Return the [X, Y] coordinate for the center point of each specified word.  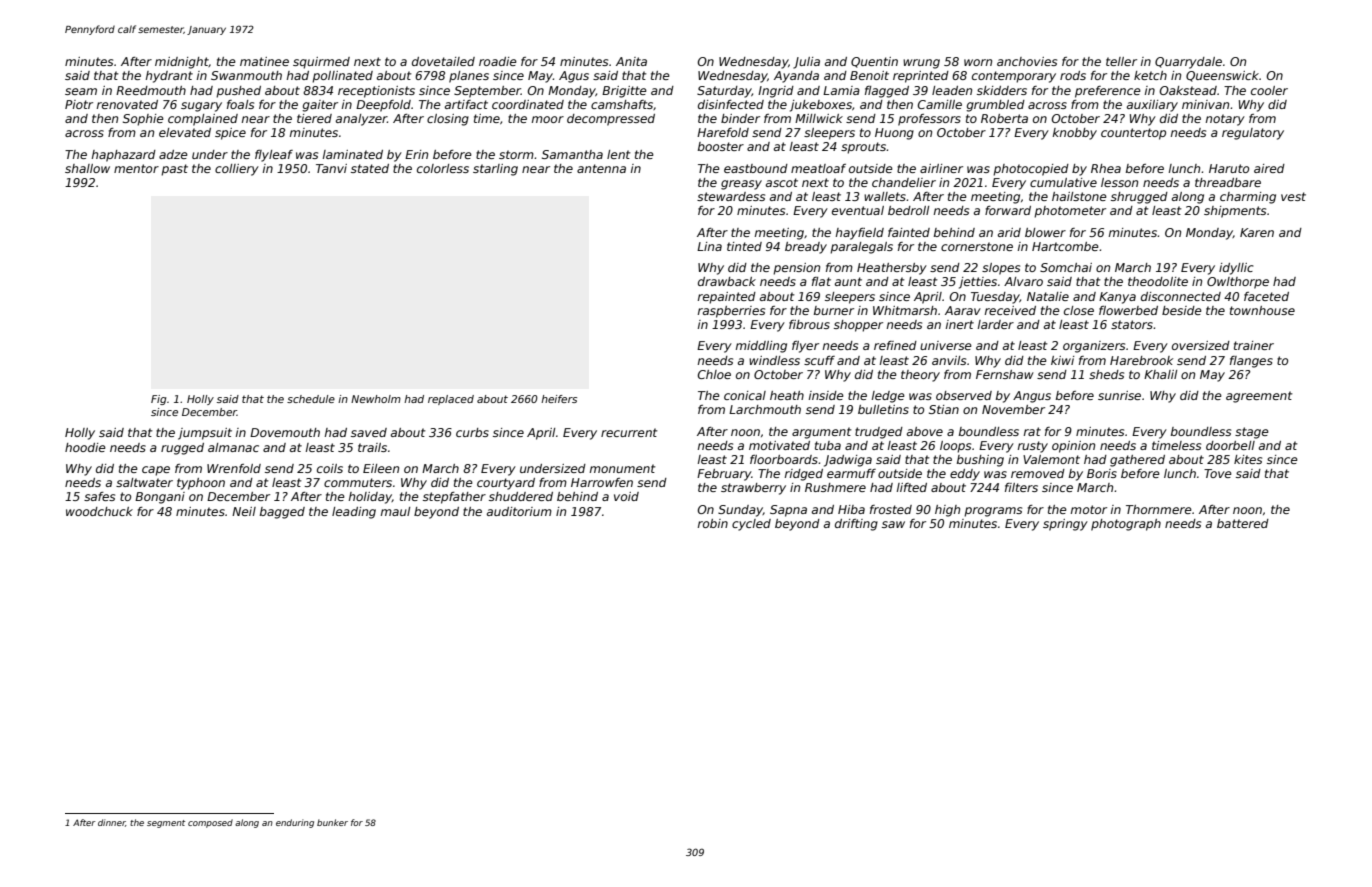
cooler [1269, 90]
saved [369, 432]
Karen [1257, 232]
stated [370, 168]
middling [761, 347]
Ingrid [776, 92]
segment [166, 824]
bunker [332, 822]
